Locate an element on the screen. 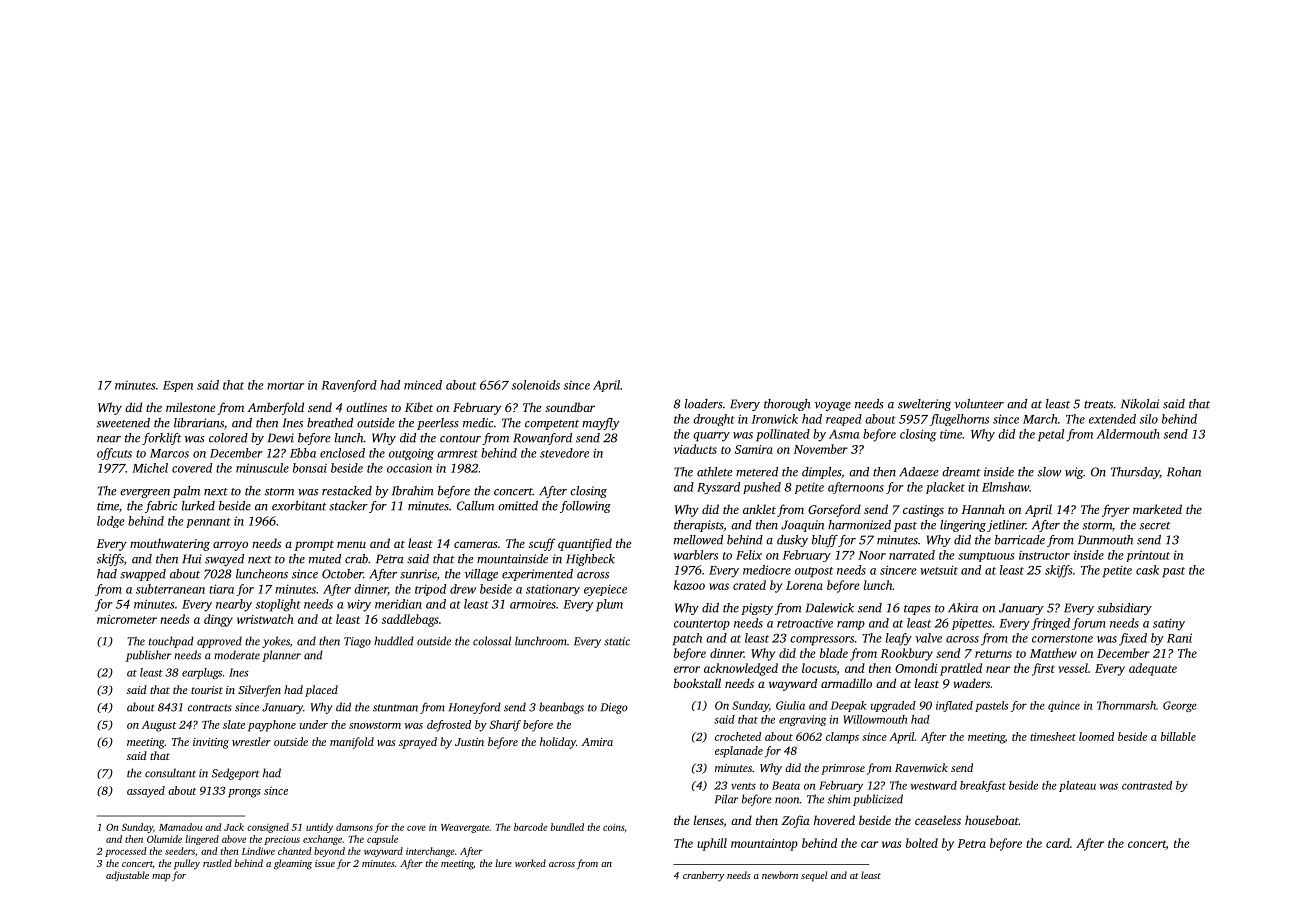 The image size is (1308, 924). minuscule is located at coordinates (262, 468).
